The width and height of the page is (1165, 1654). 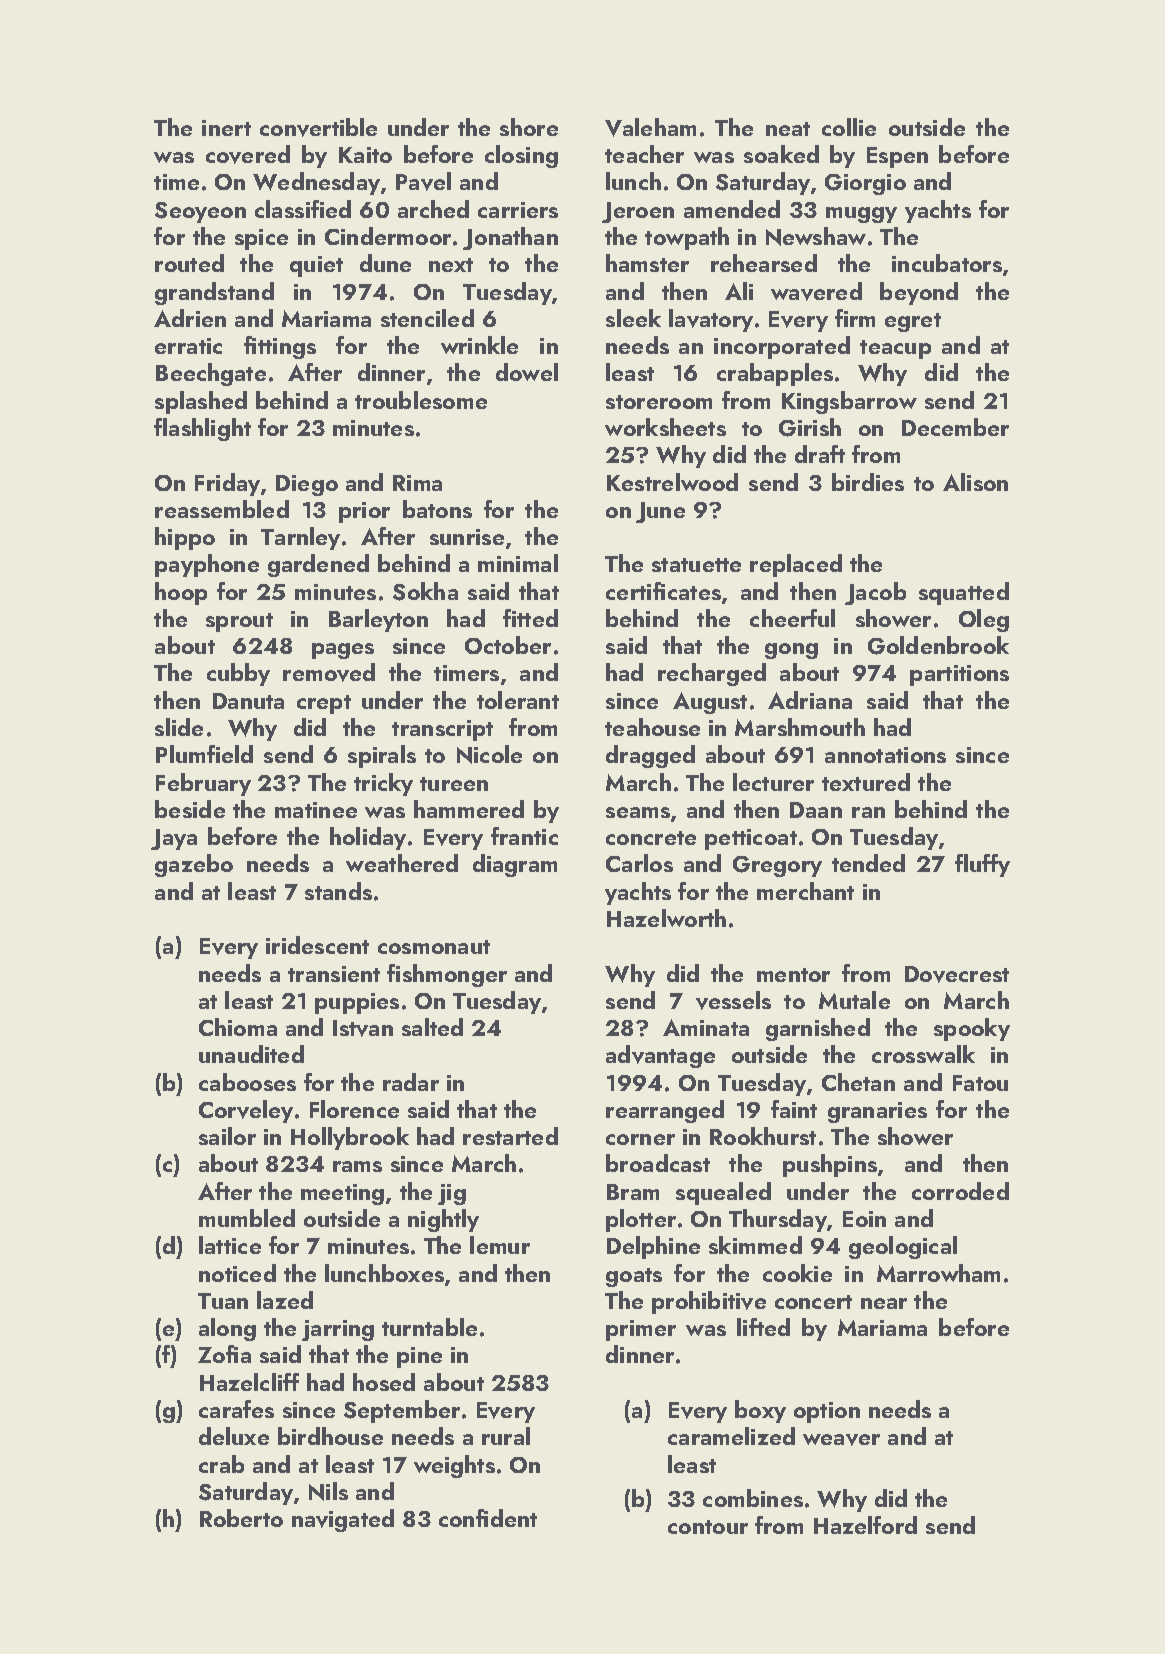 What do you see at coordinates (763, 1327) in the page?
I see `lifted` at bounding box center [763, 1327].
